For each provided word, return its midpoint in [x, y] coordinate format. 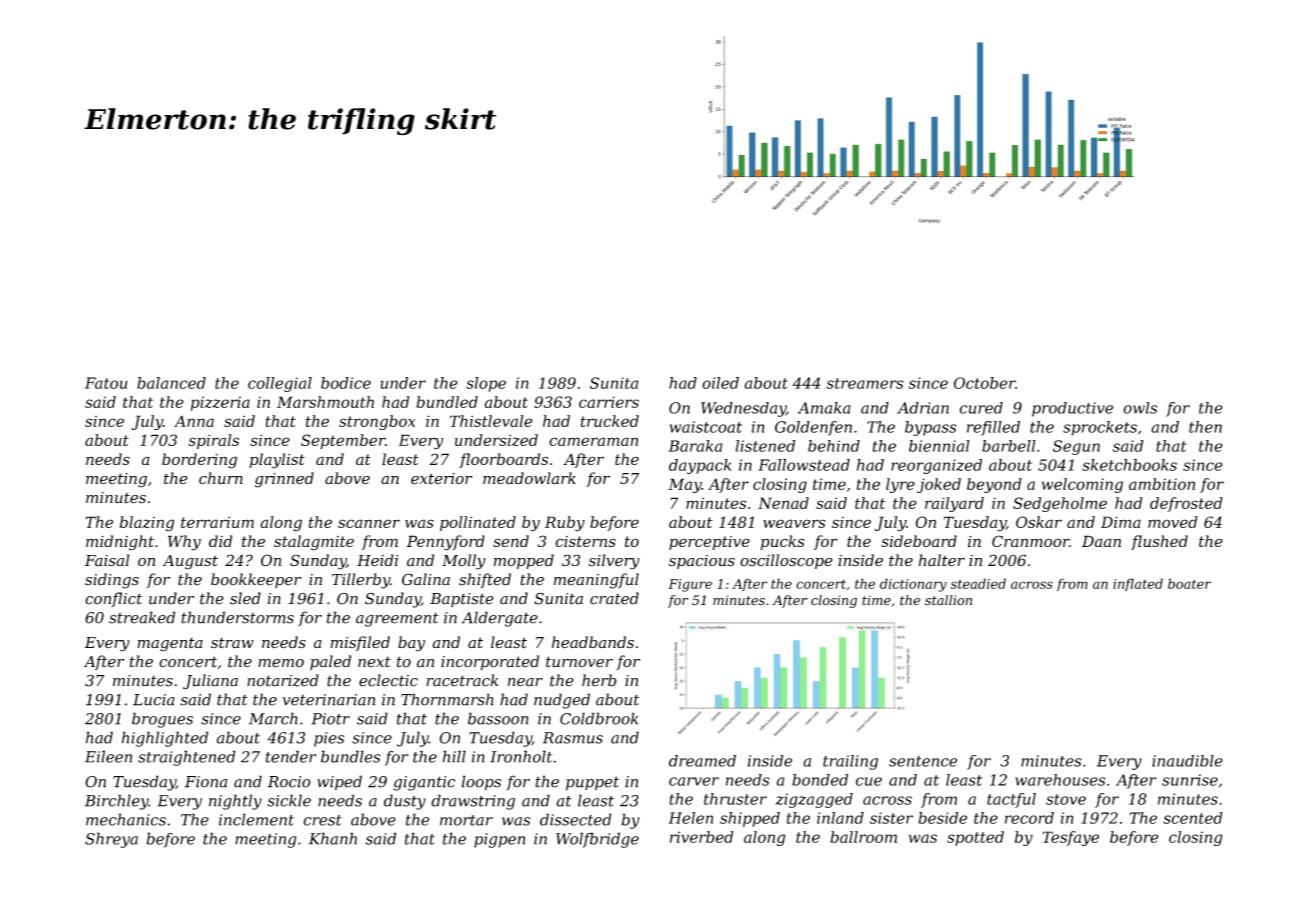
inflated [1138, 584]
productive [1072, 409]
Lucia [153, 700]
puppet [592, 783]
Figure [690, 585]
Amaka [824, 408]
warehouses [1060, 780]
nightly [235, 802]
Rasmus [573, 738]
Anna [194, 421]
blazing [147, 524]
